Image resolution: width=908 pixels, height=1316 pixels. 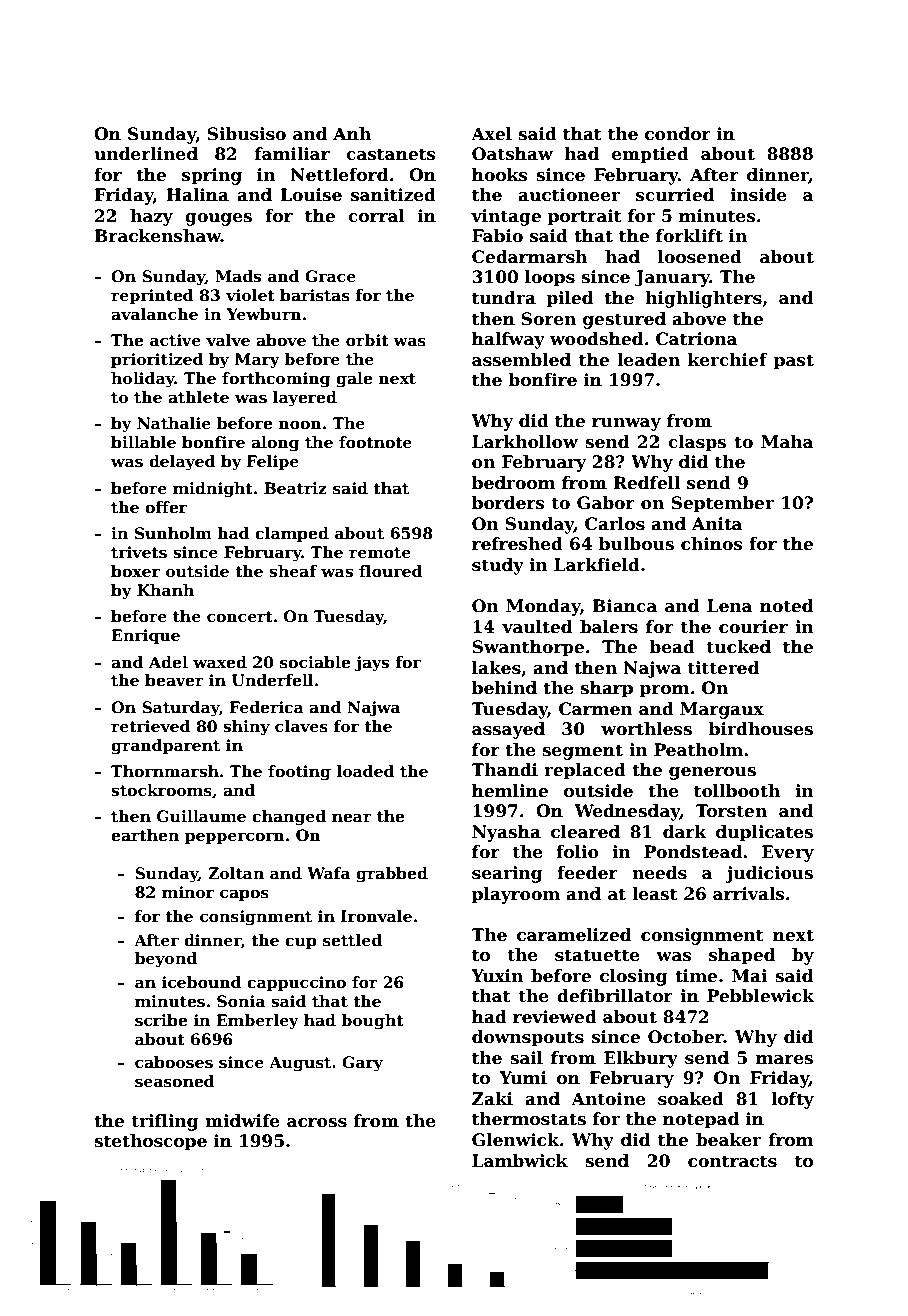 What do you see at coordinates (728, 360) in the screenshot?
I see `kerchief` at bounding box center [728, 360].
